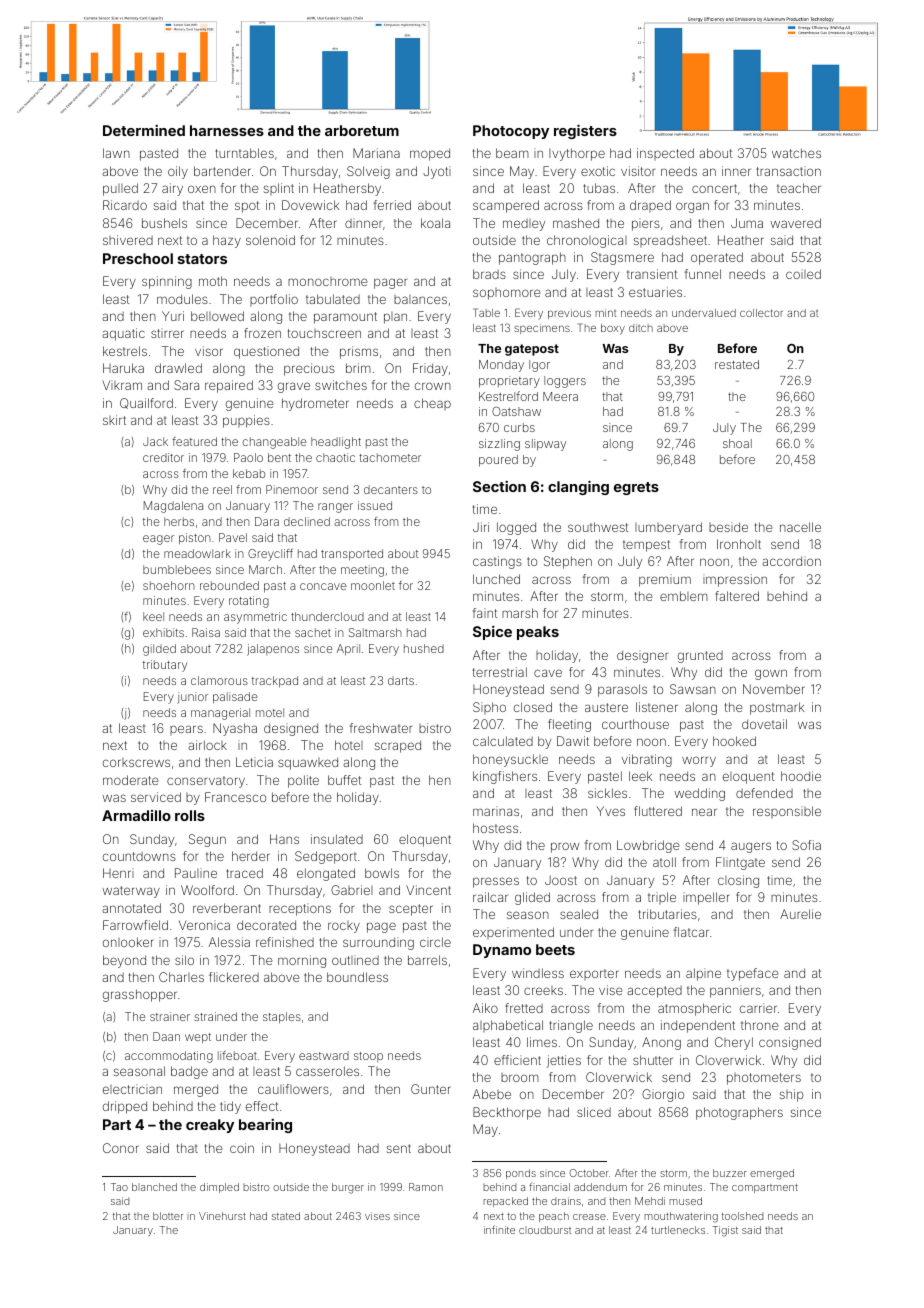 The height and width of the screenshot is (1308, 924). What do you see at coordinates (313, 632) in the screenshot?
I see `sachet` at bounding box center [313, 632].
